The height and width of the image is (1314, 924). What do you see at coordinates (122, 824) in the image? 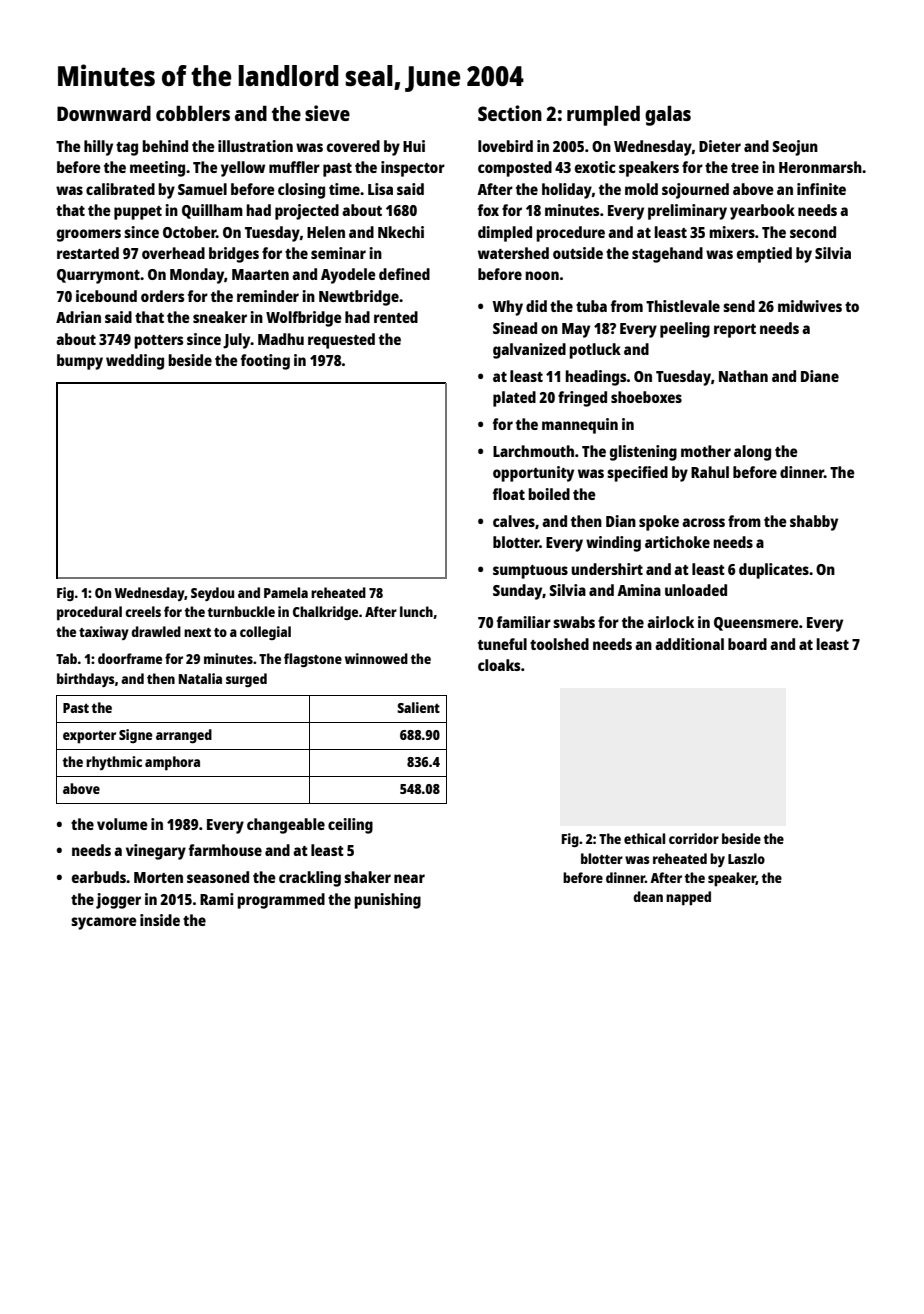
I see `volume` at bounding box center [122, 824].
